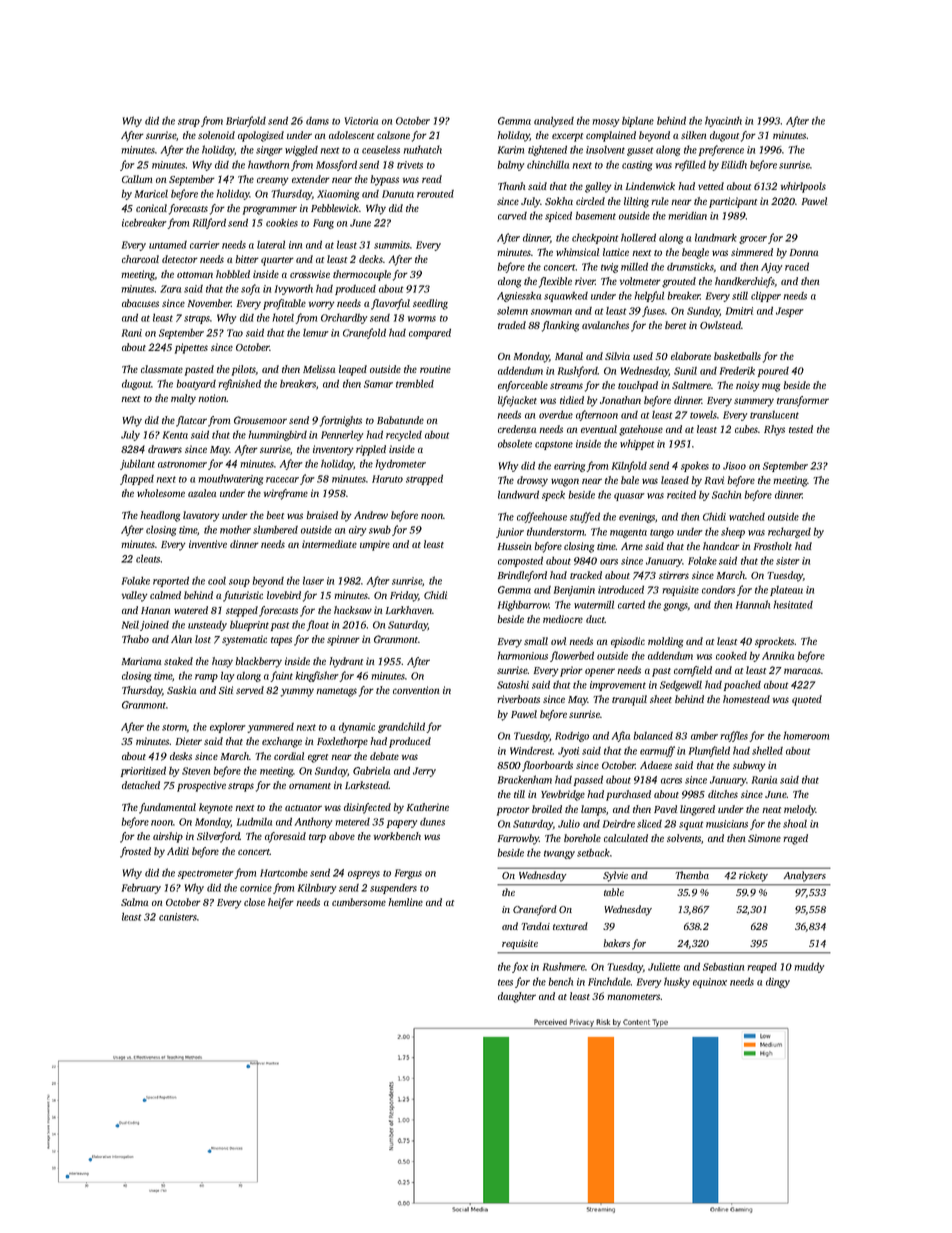 The image size is (952, 1233). What do you see at coordinates (317, 121) in the document?
I see `dams` at bounding box center [317, 121].
